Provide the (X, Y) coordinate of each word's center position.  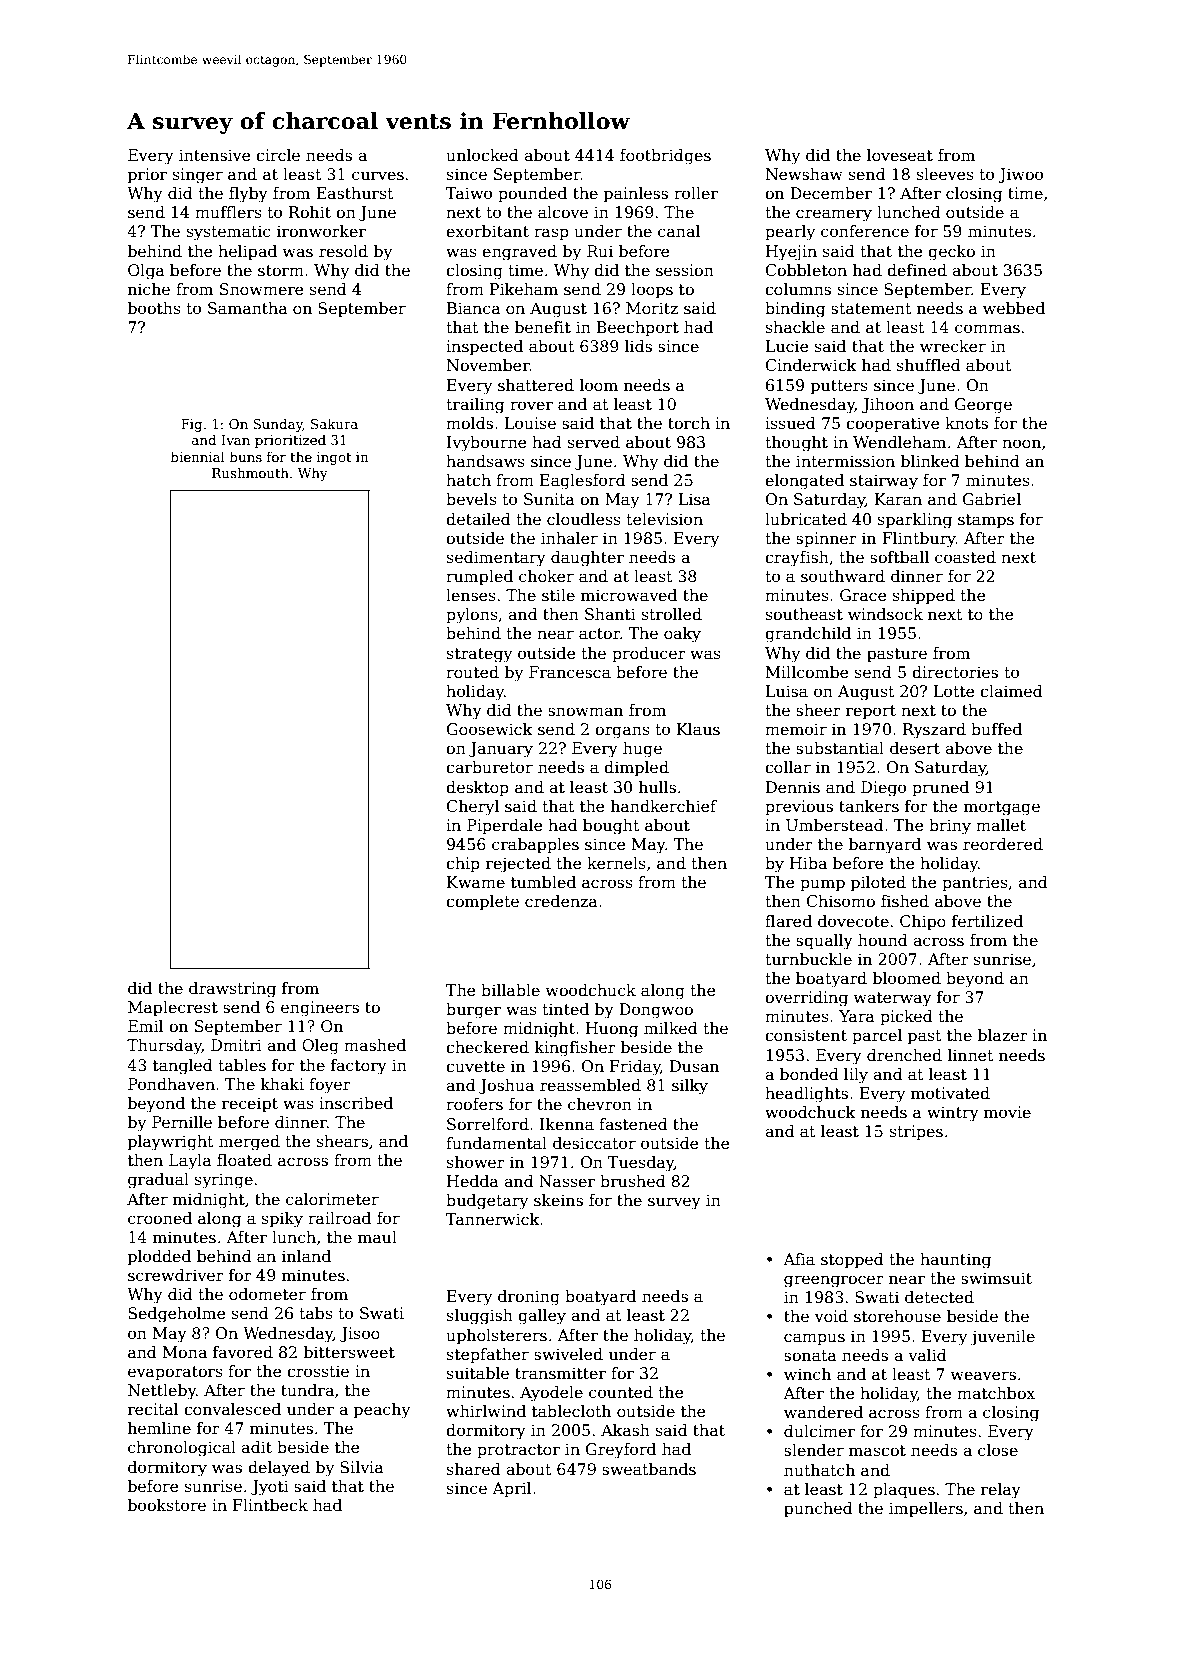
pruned (940, 789)
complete (482, 903)
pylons (472, 616)
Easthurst (355, 193)
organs (622, 732)
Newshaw (804, 174)
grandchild (808, 635)
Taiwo (469, 193)
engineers (320, 1009)
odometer (267, 1294)
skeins (558, 1200)
